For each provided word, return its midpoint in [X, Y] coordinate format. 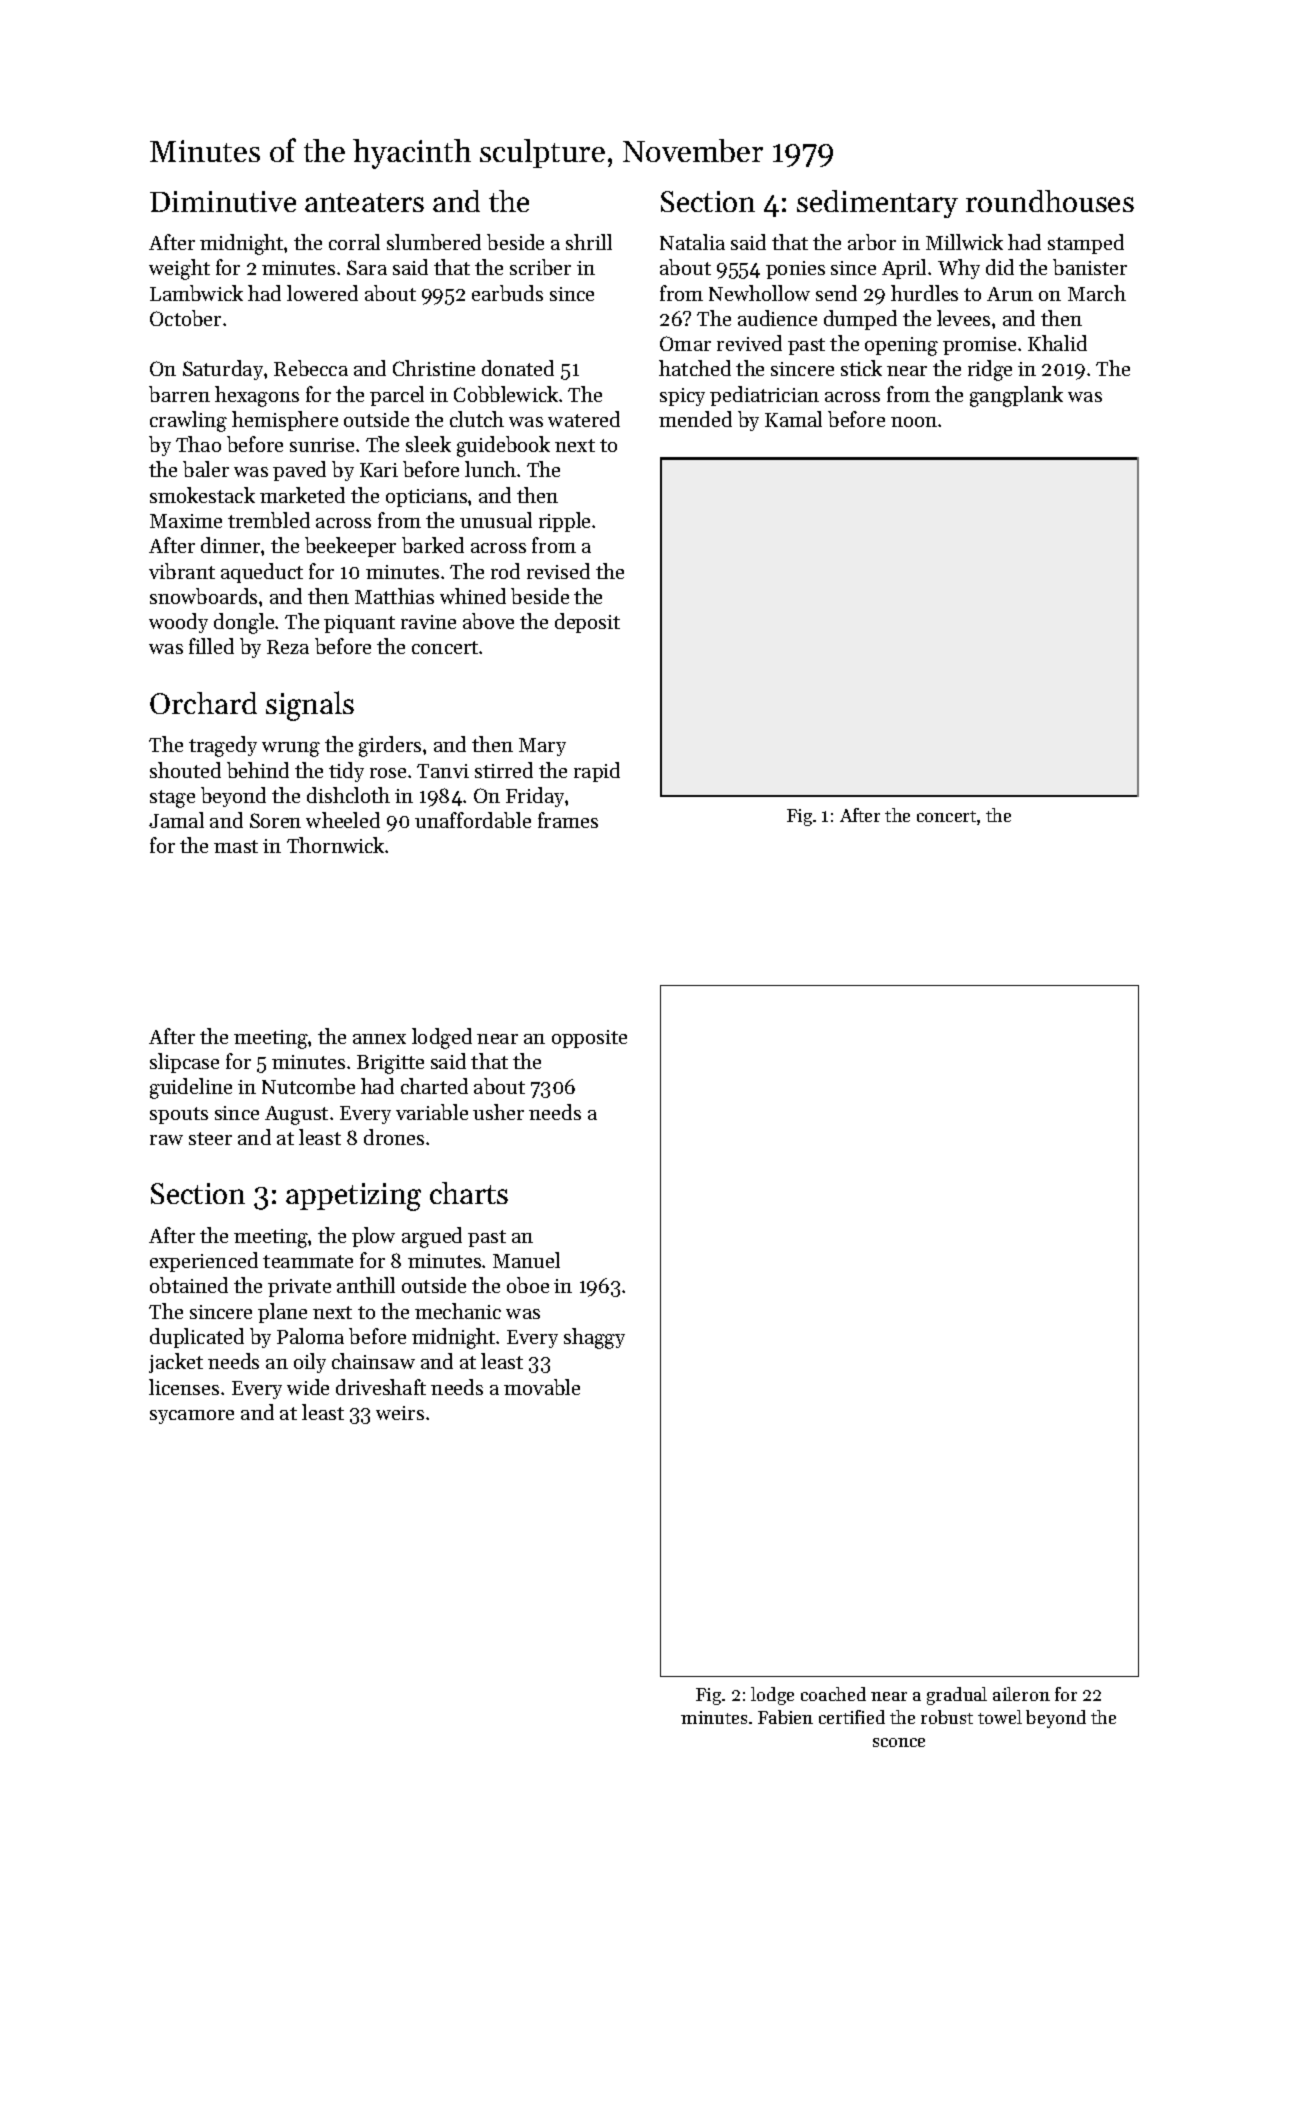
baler [206, 469]
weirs [400, 1413]
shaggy [594, 1338]
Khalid [1057, 343]
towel [1000, 1717]
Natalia [692, 242]
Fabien [785, 1717]
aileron [1021, 1694]
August [296, 1115]
